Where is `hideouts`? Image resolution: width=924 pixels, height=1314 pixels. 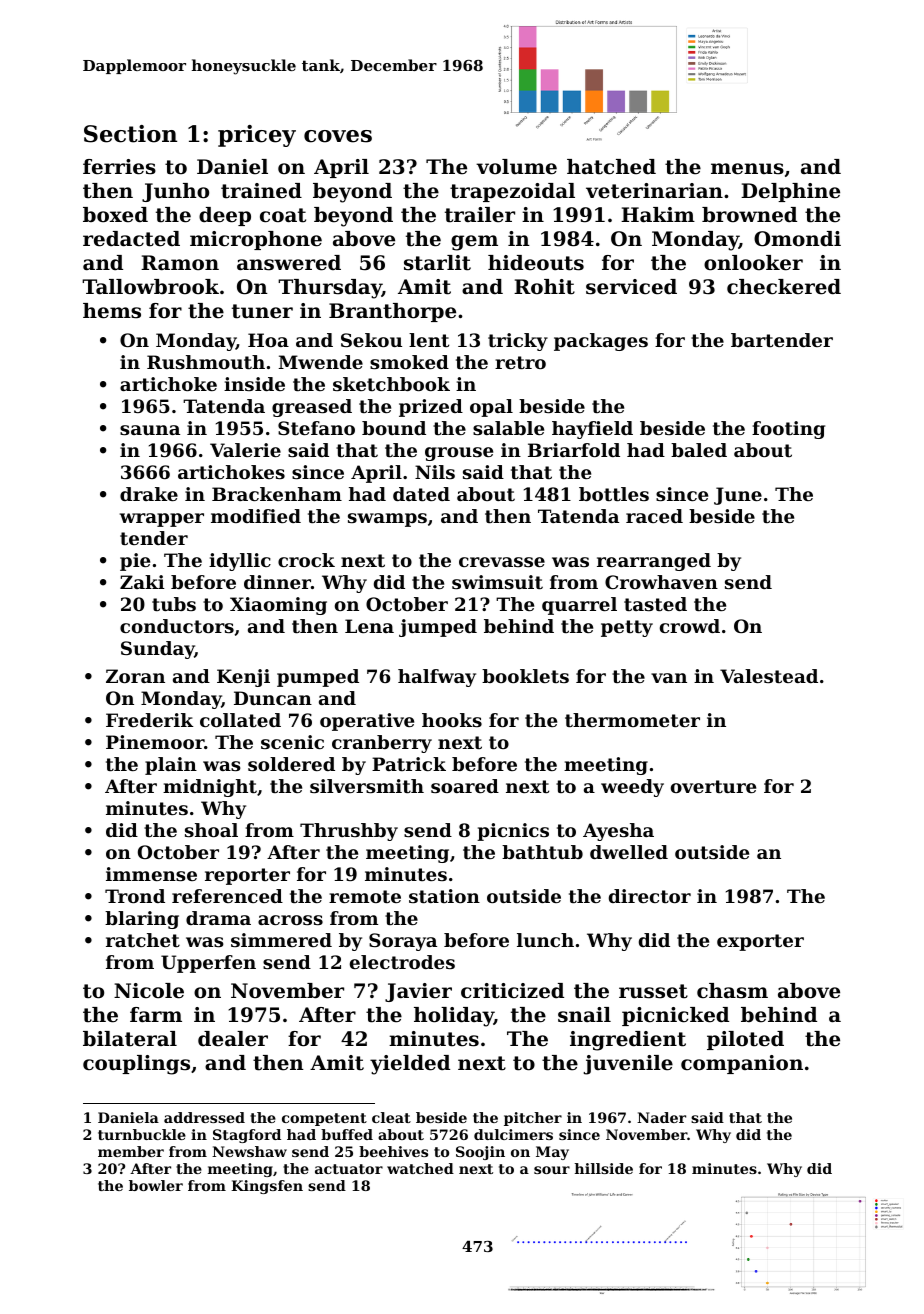 hideouts is located at coordinates (536, 263).
